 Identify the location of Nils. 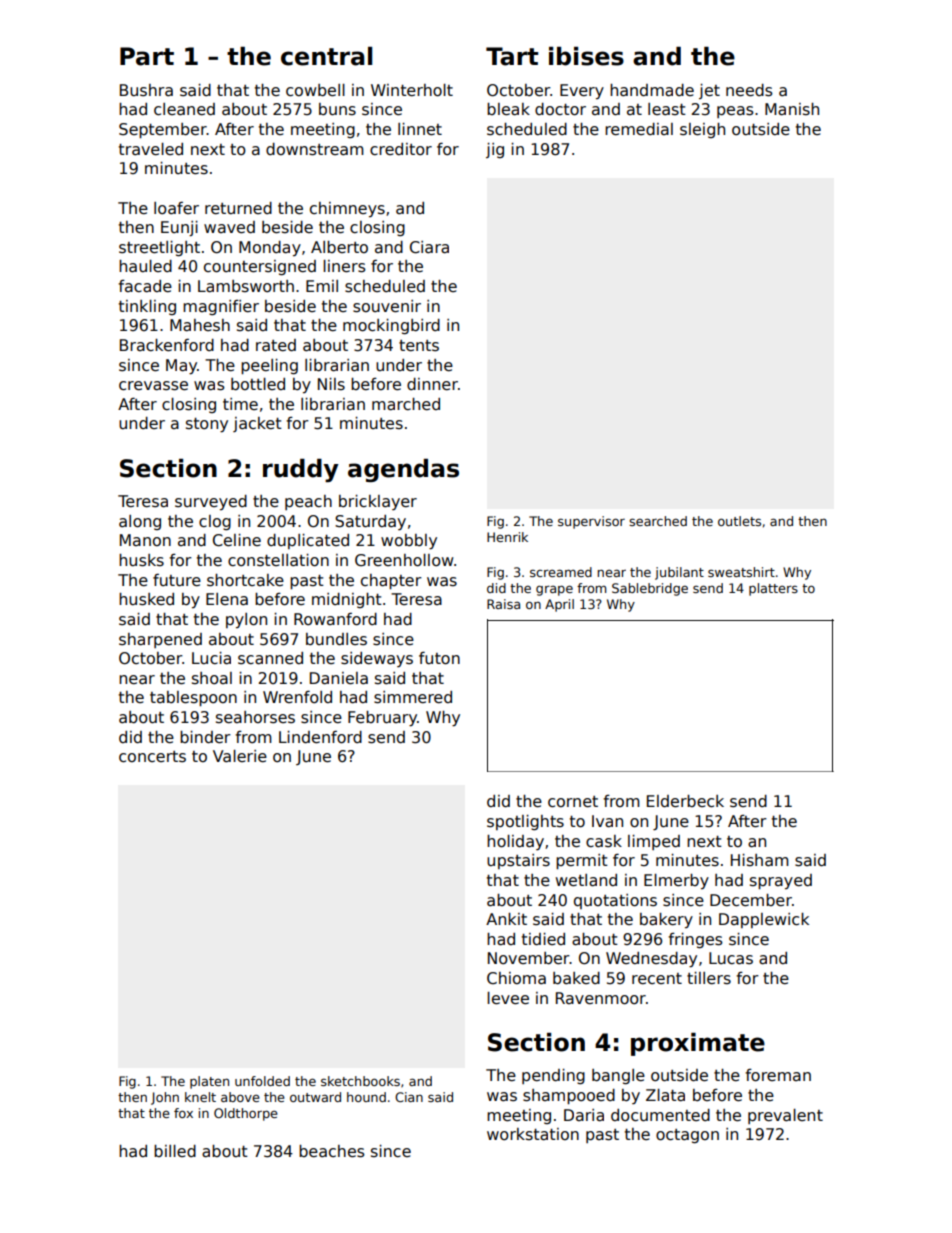
(331, 384).
